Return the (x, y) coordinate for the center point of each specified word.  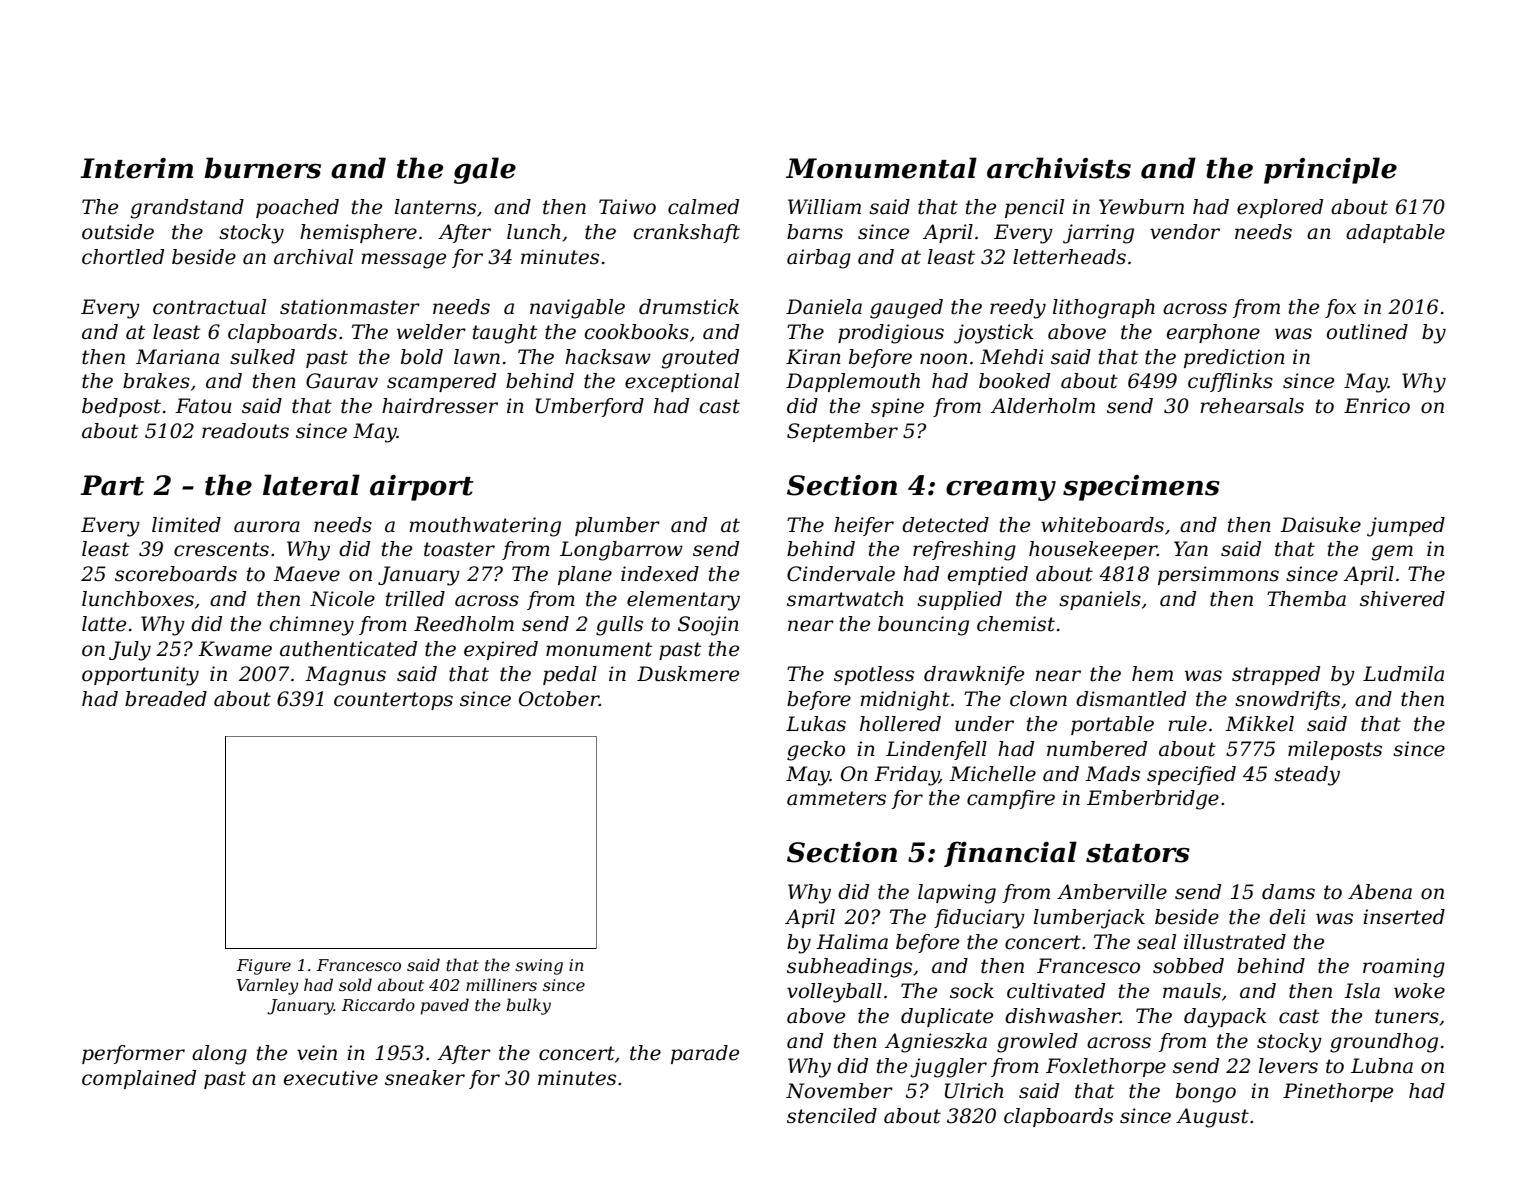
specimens (1141, 488)
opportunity (140, 676)
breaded (166, 699)
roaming (1404, 968)
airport (422, 487)
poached (297, 208)
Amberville (1112, 892)
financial (1010, 854)
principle (1330, 170)
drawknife (974, 675)
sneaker (425, 1078)
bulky (528, 1006)
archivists (1059, 168)
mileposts (1335, 750)
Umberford (590, 407)
